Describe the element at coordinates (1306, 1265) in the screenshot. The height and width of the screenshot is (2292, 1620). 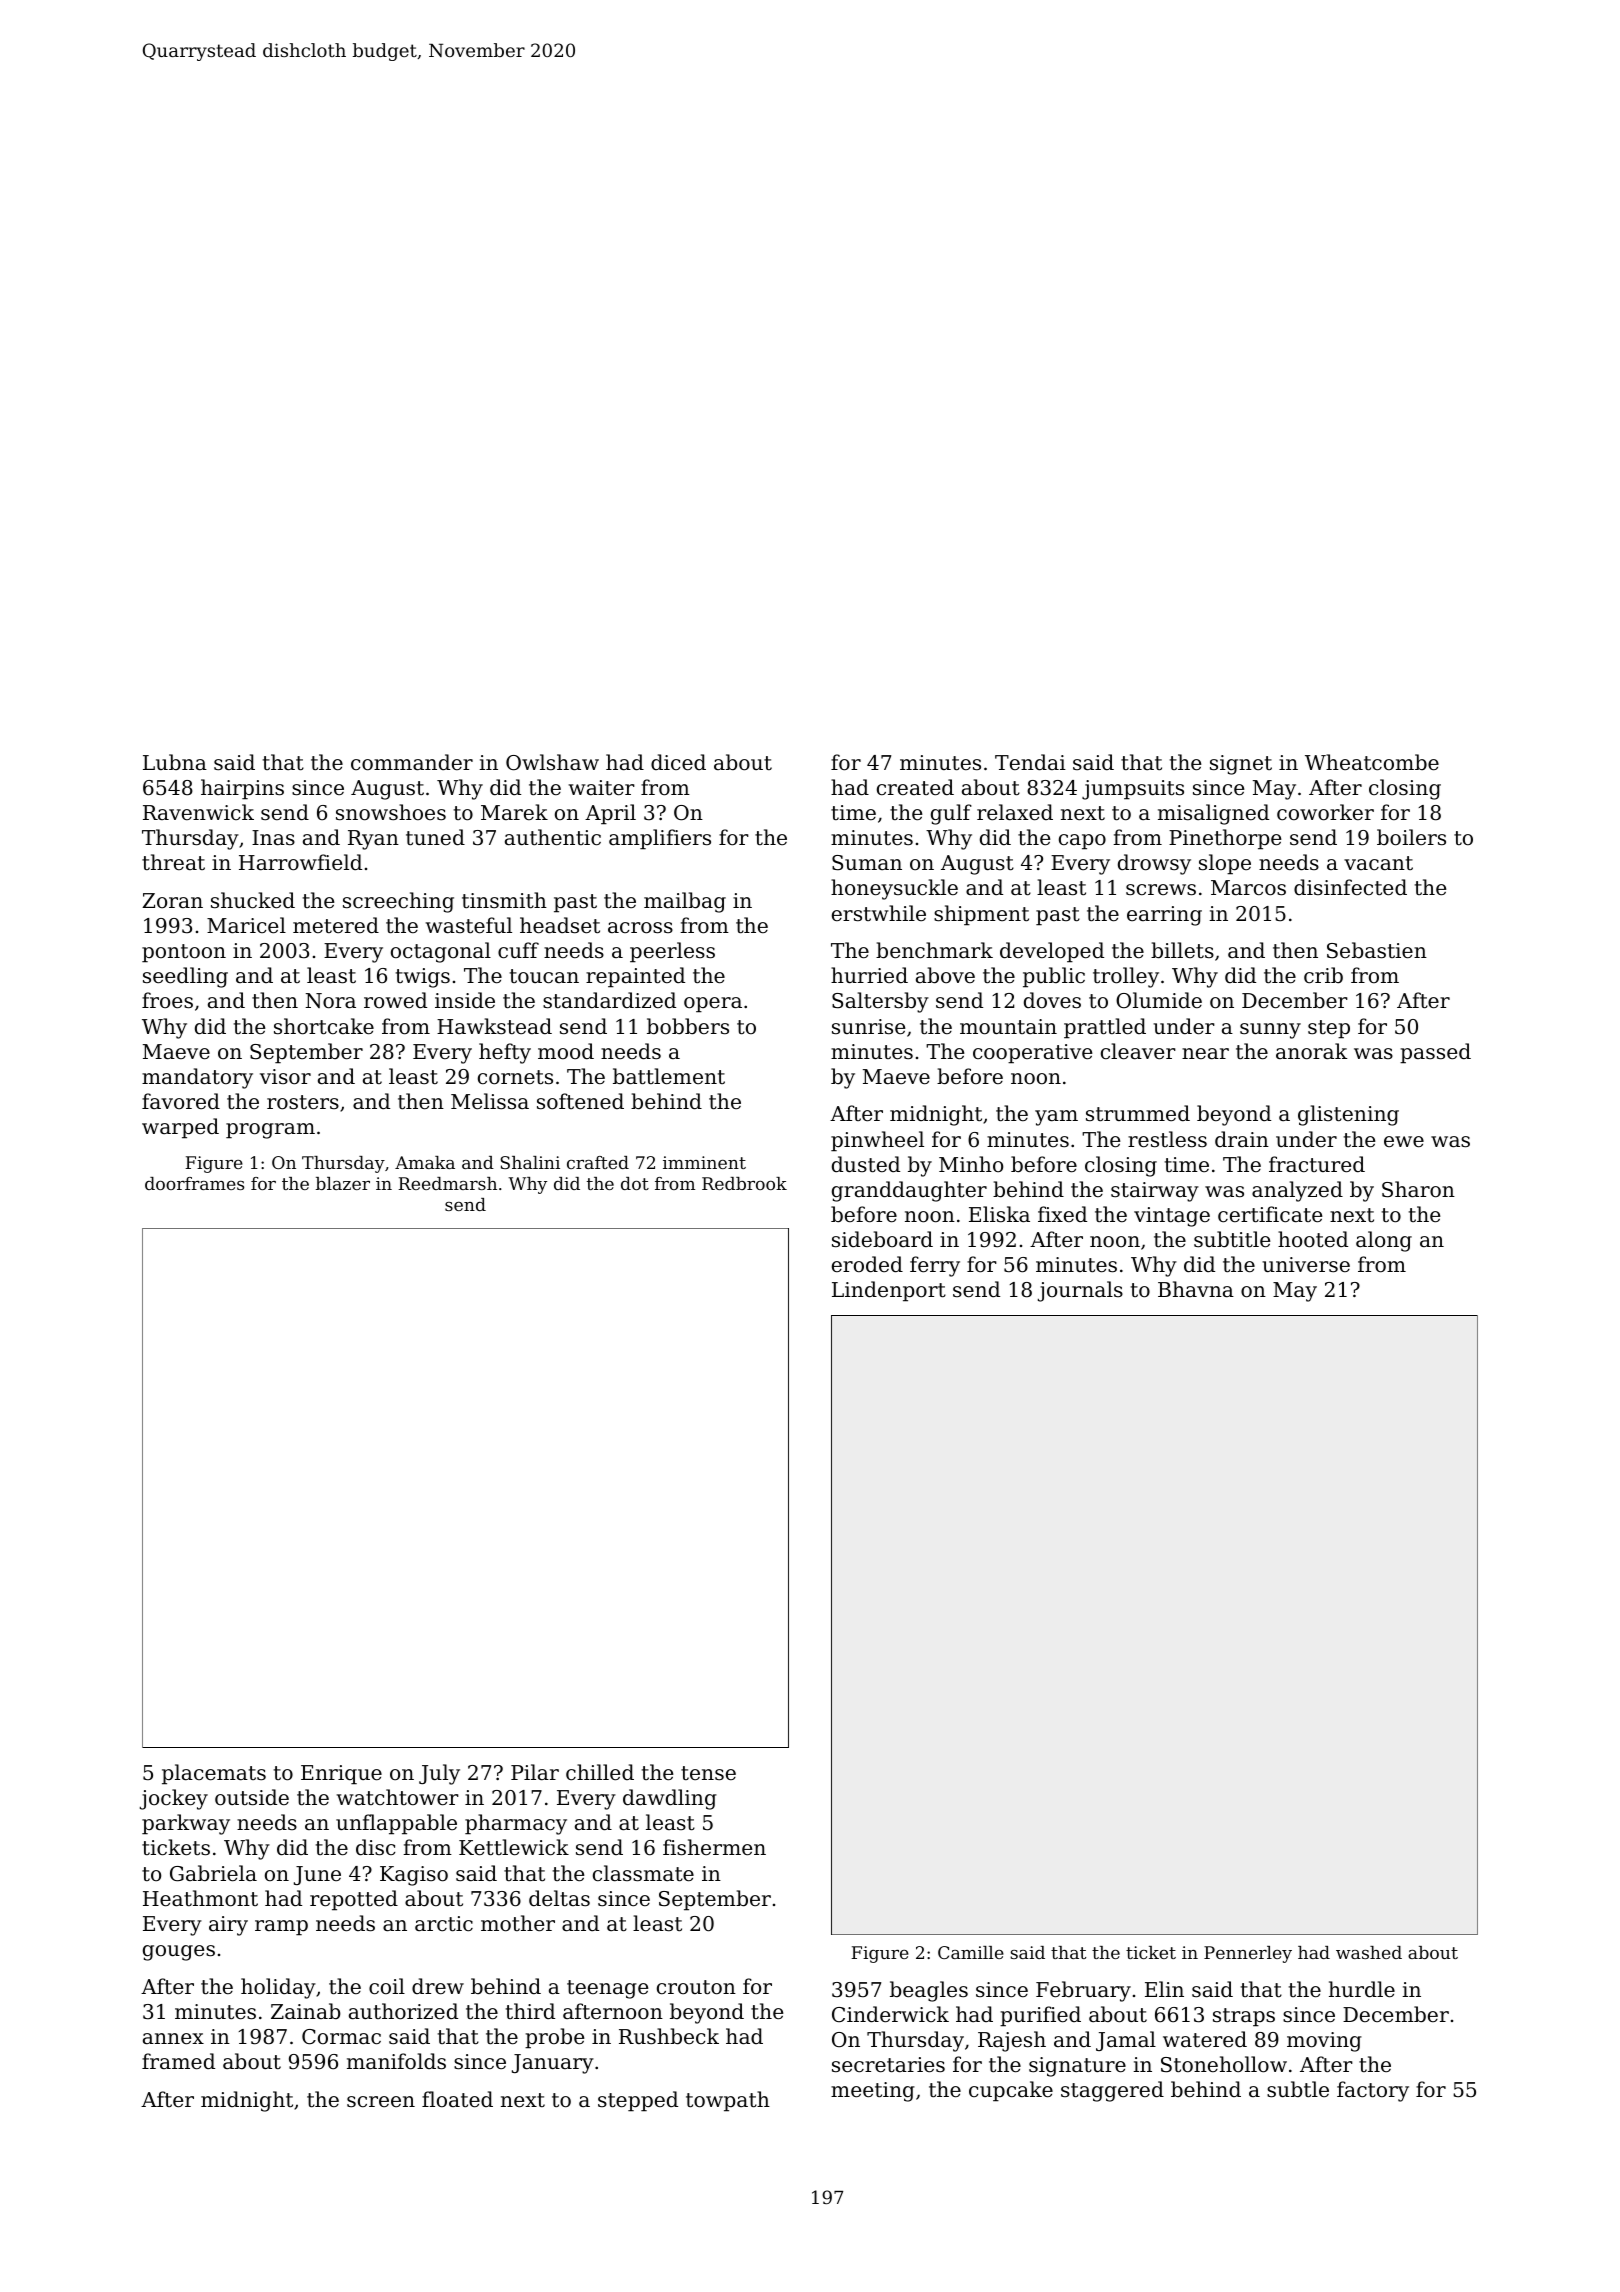
I see `universe` at that location.
